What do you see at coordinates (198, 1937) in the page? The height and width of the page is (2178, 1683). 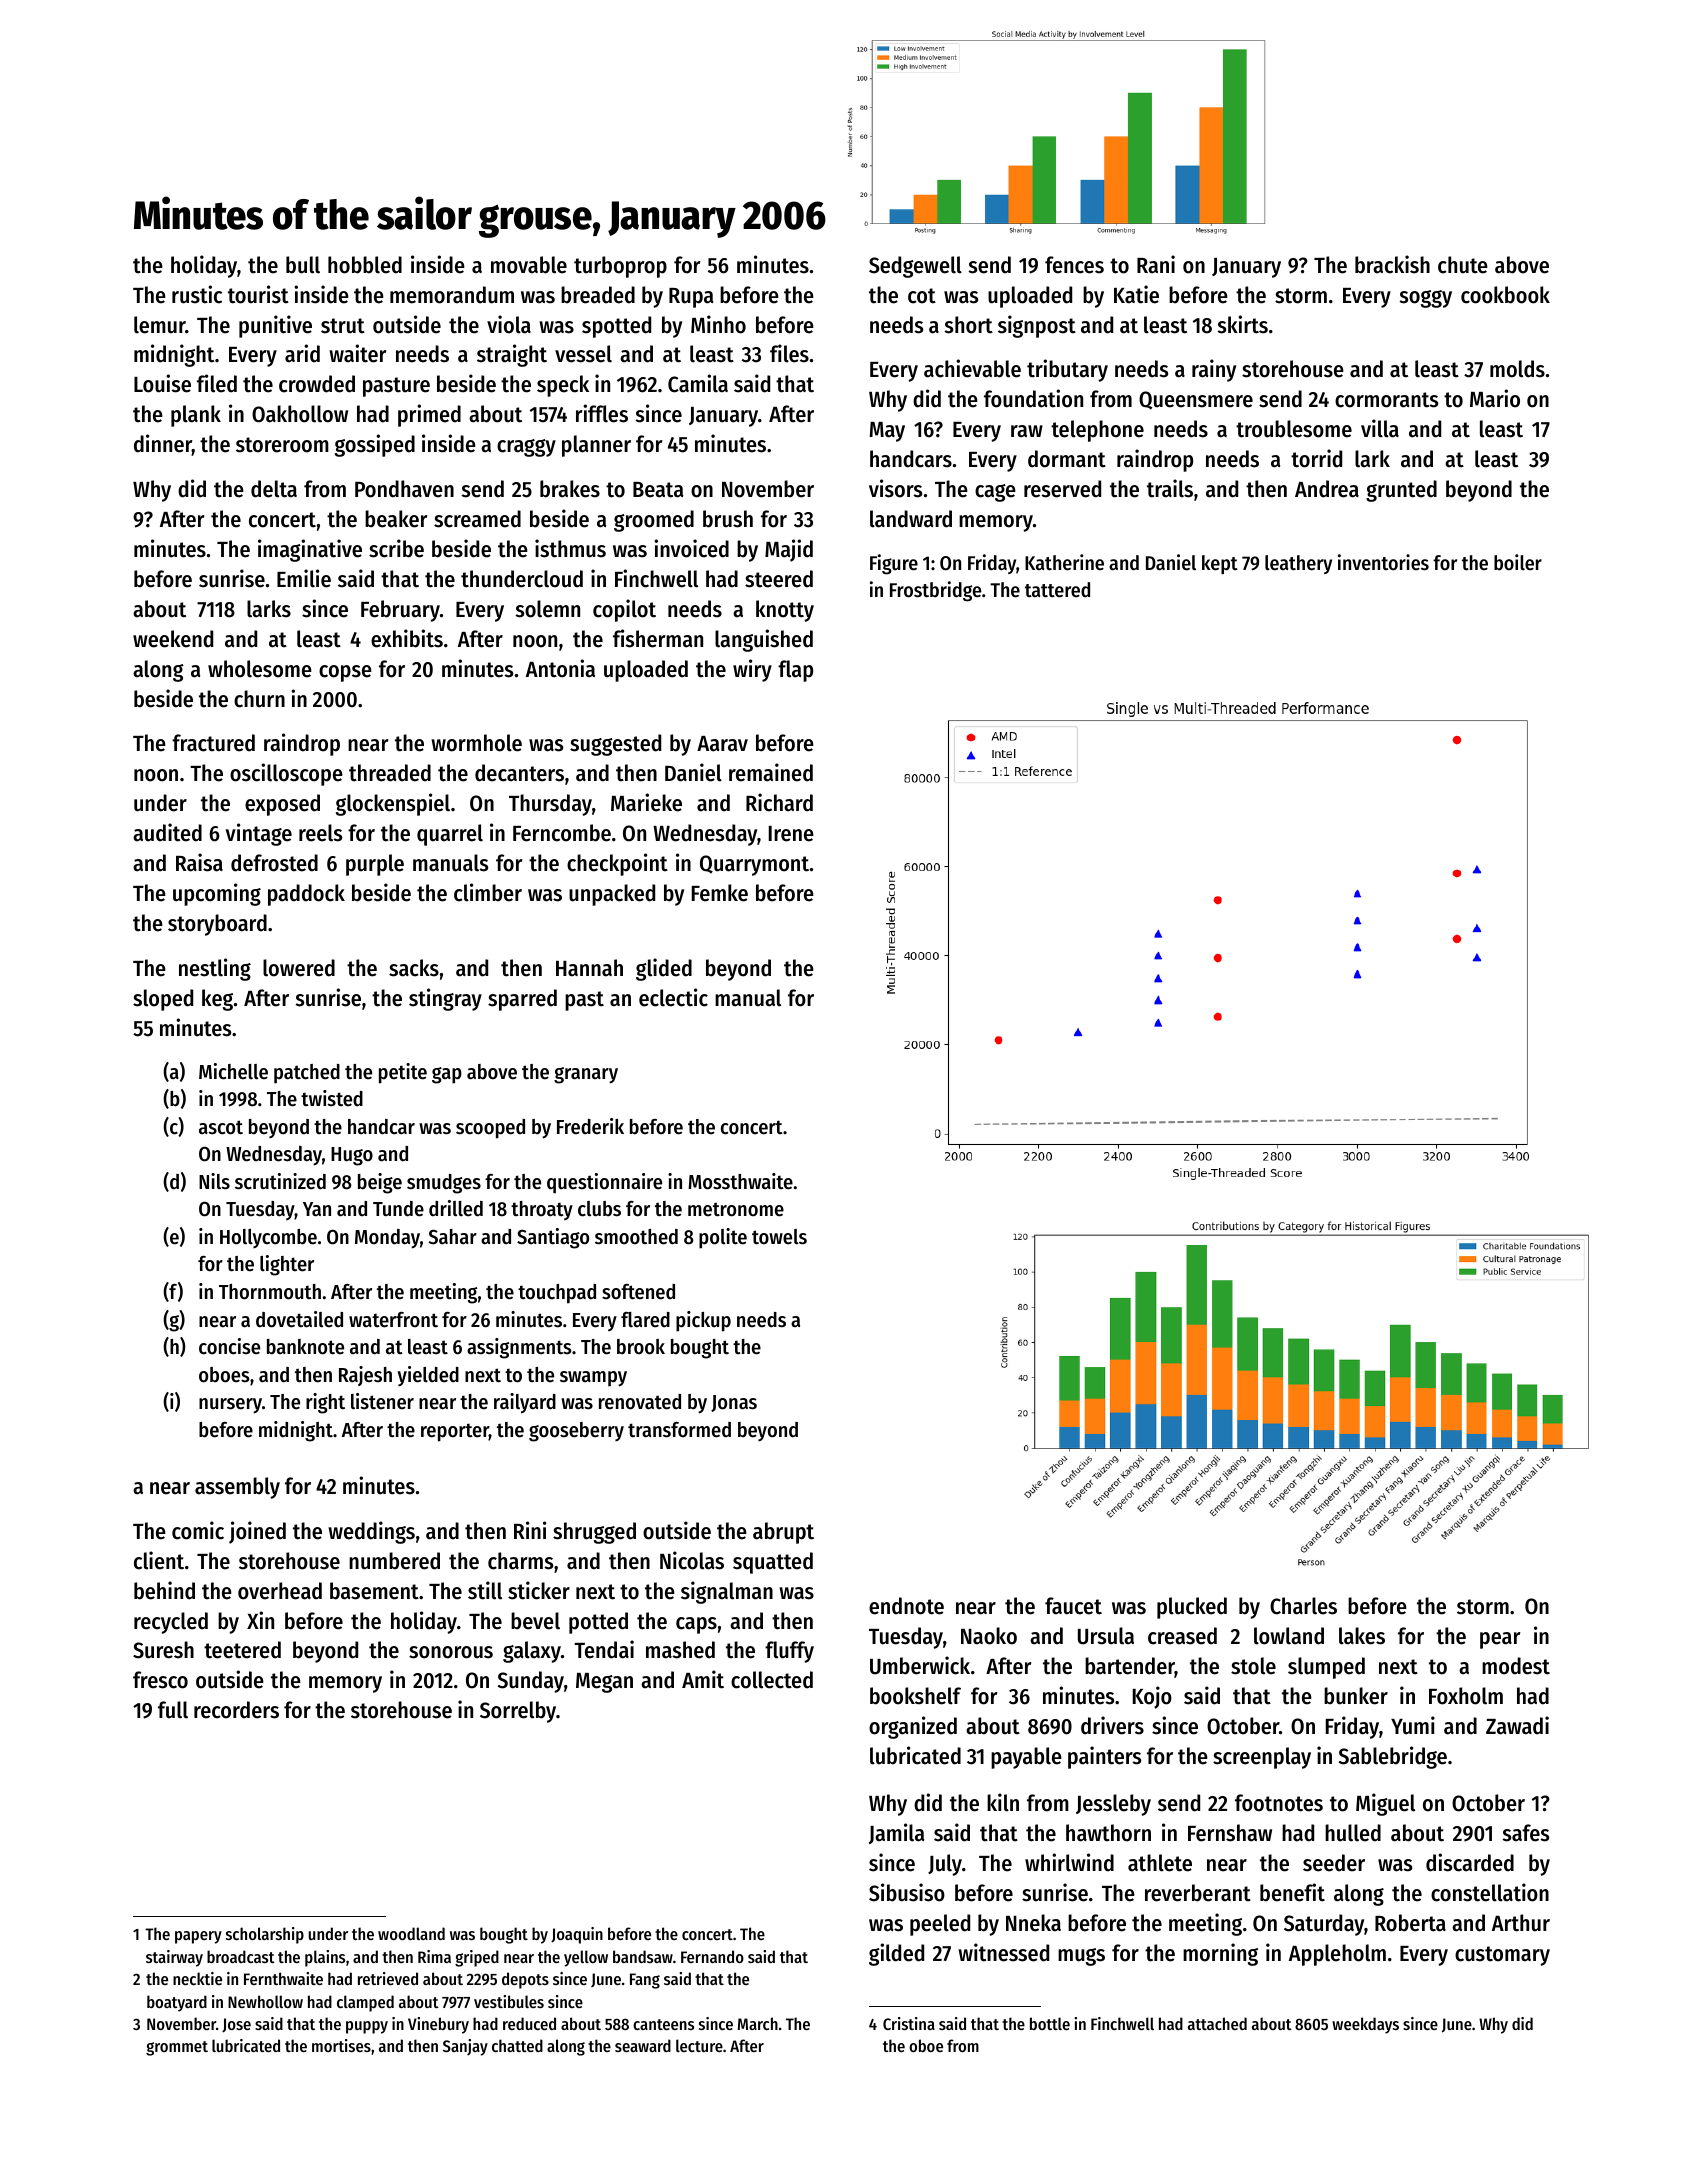 I see `papery` at bounding box center [198, 1937].
